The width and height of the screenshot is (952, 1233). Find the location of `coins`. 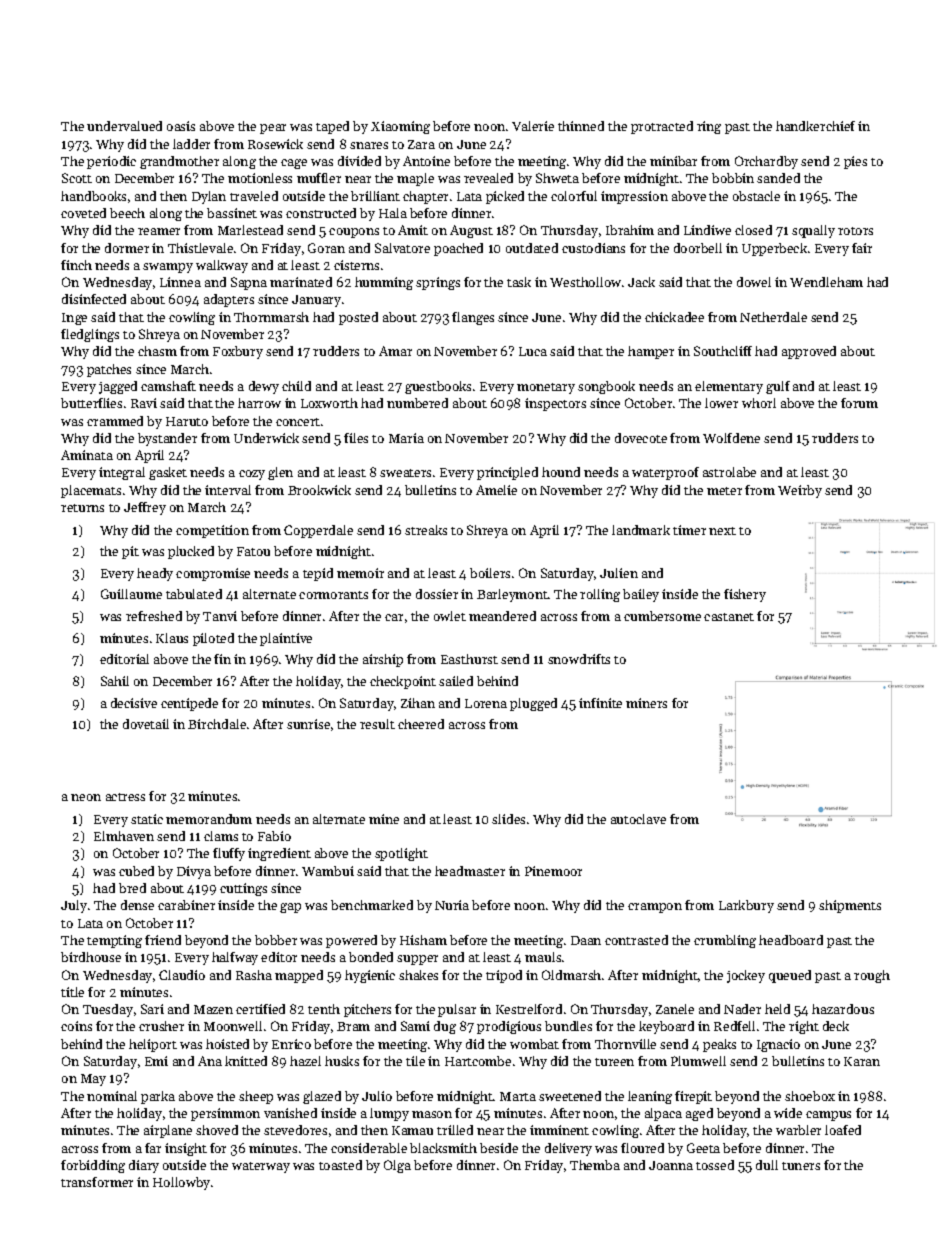

coins is located at coordinates (76, 1026).
